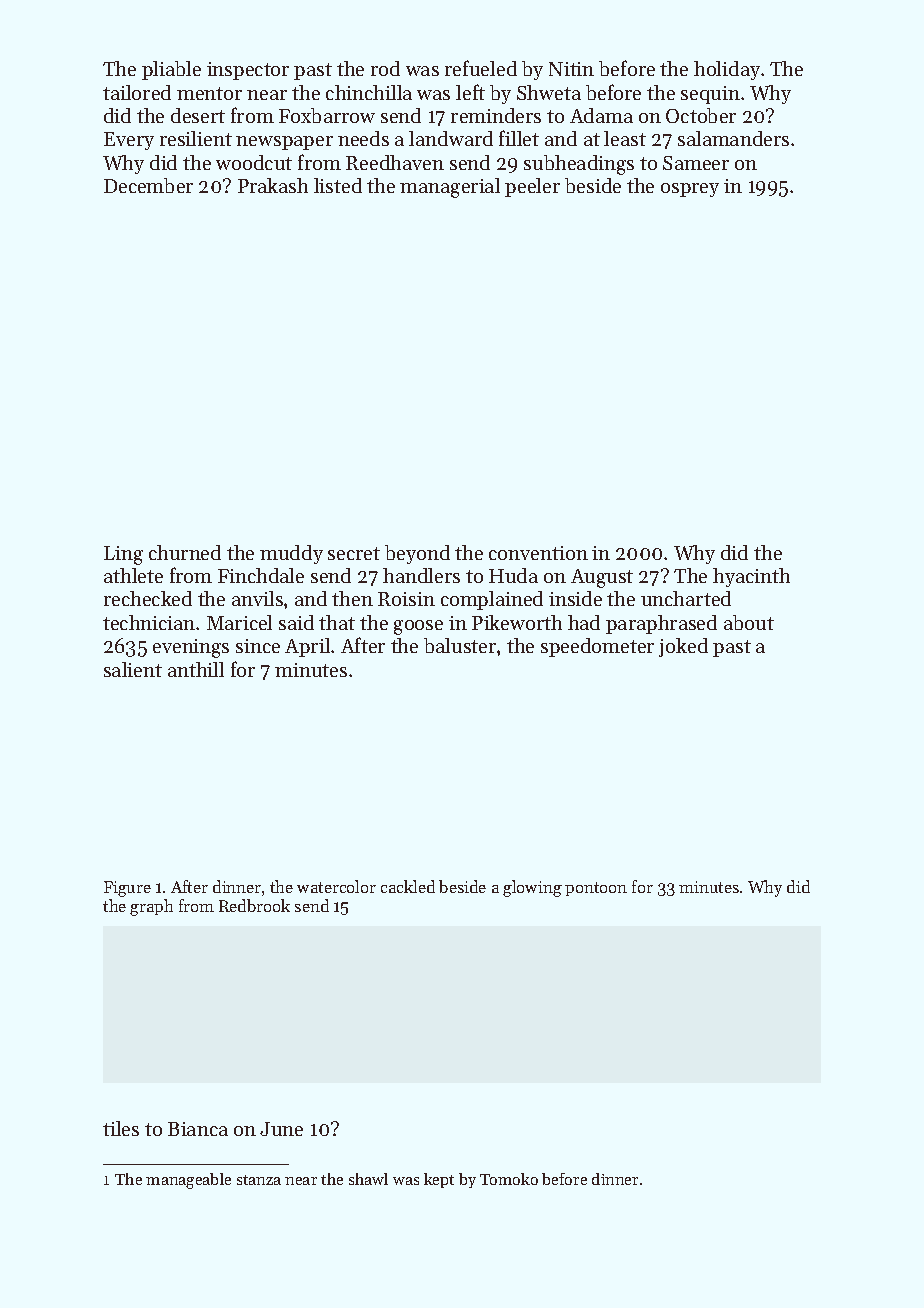  Describe the element at coordinates (148, 185) in the page. I see `December` at that location.
